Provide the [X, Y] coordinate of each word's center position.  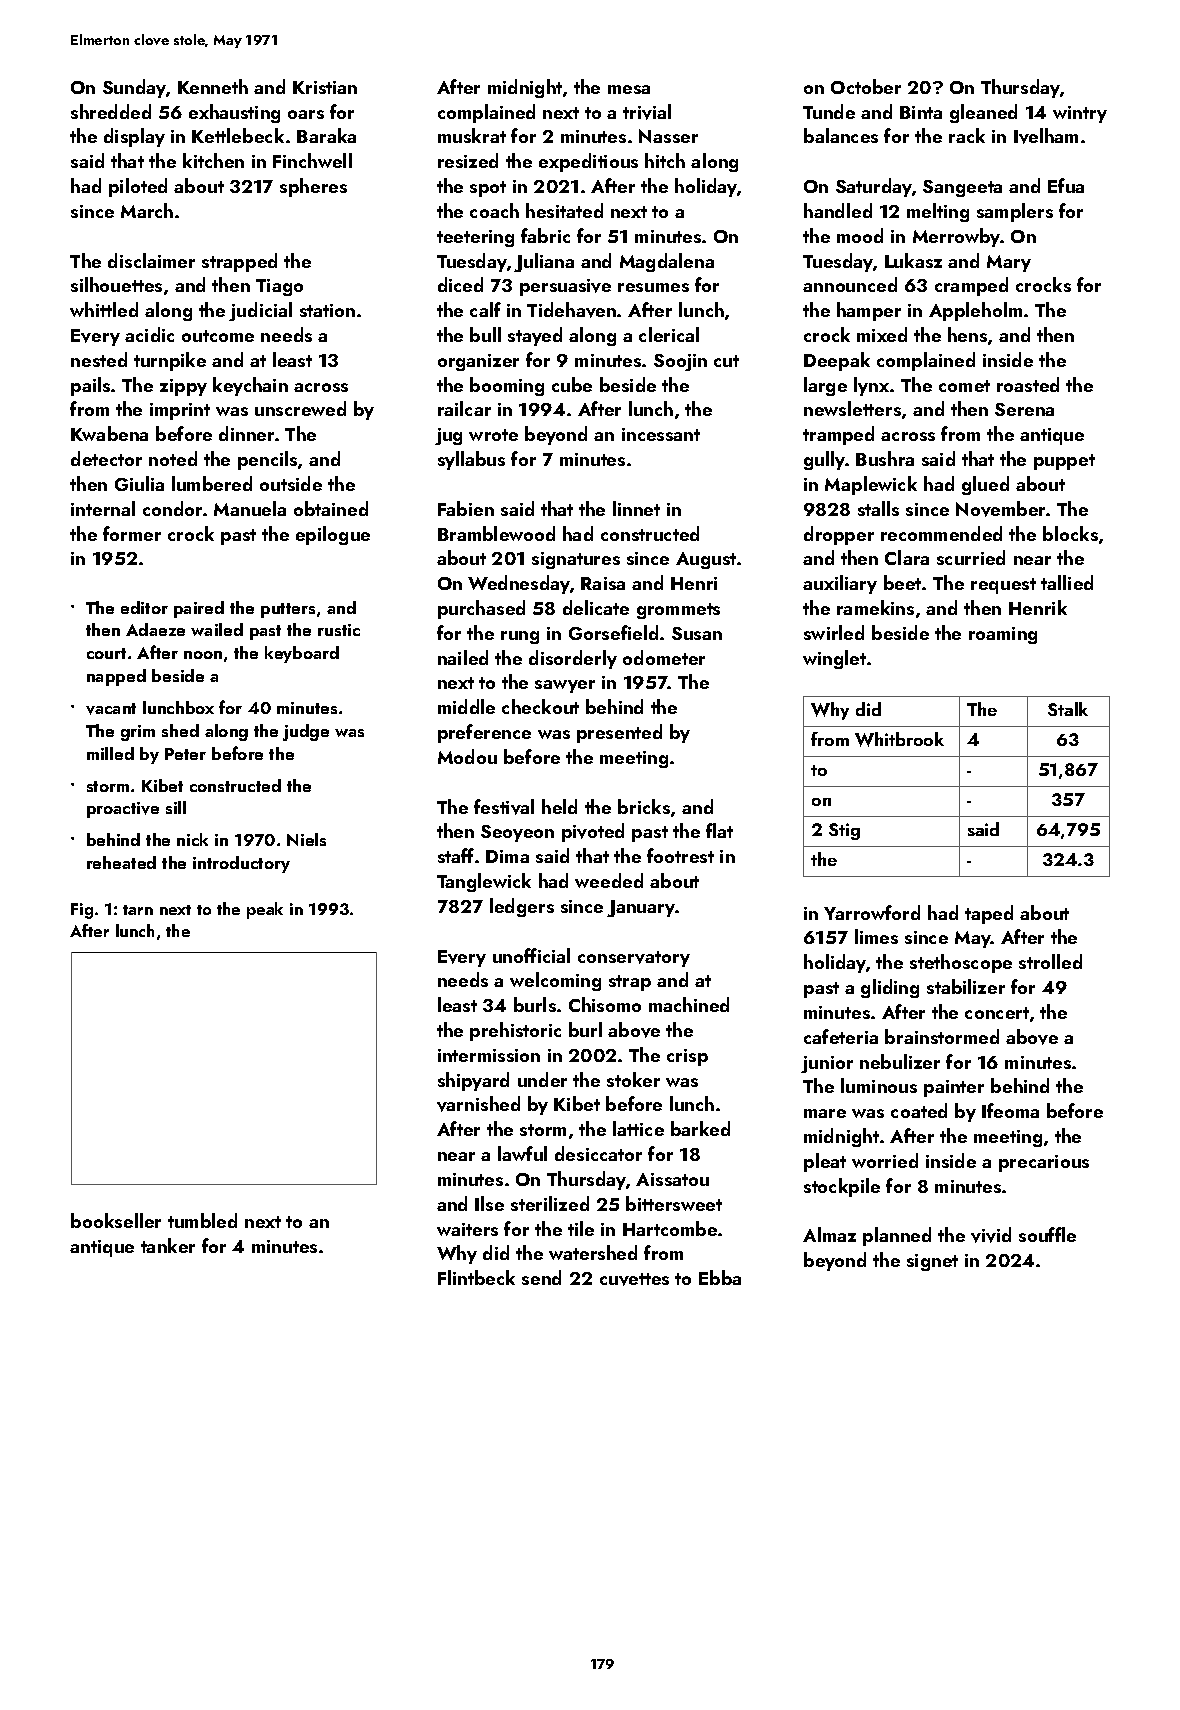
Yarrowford [872, 912]
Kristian [325, 87]
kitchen [213, 160]
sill [176, 807]
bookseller [116, 1220]
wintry [1080, 114]
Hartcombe [670, 1228]
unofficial [531, 955]
